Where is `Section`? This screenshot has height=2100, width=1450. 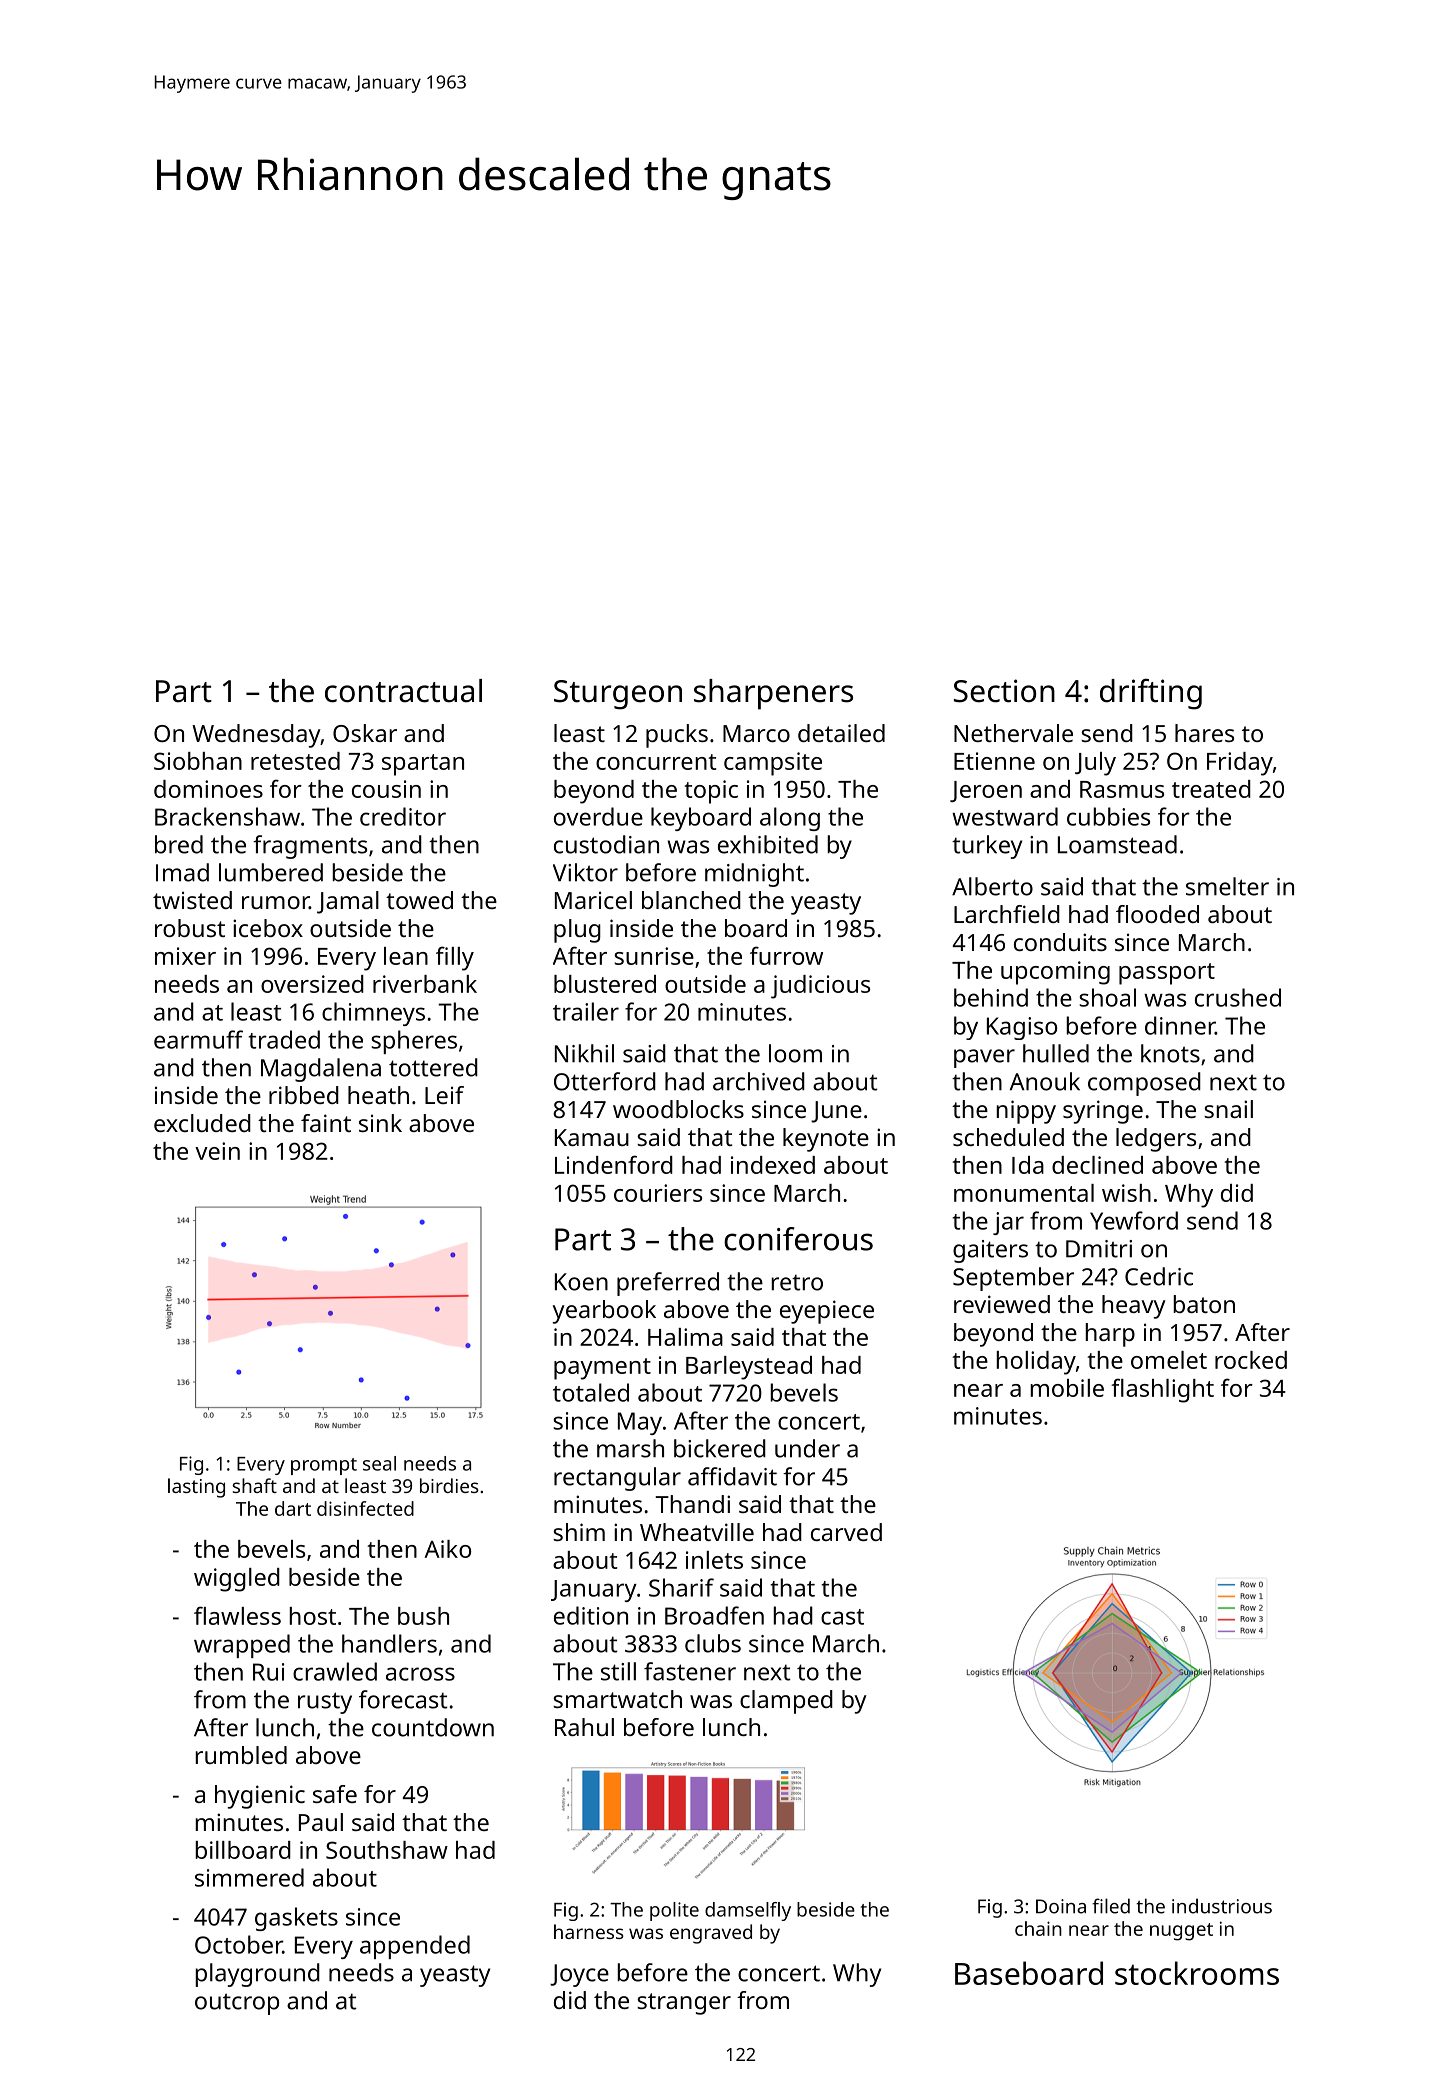 Section is located at coordinates (1004, 691).
